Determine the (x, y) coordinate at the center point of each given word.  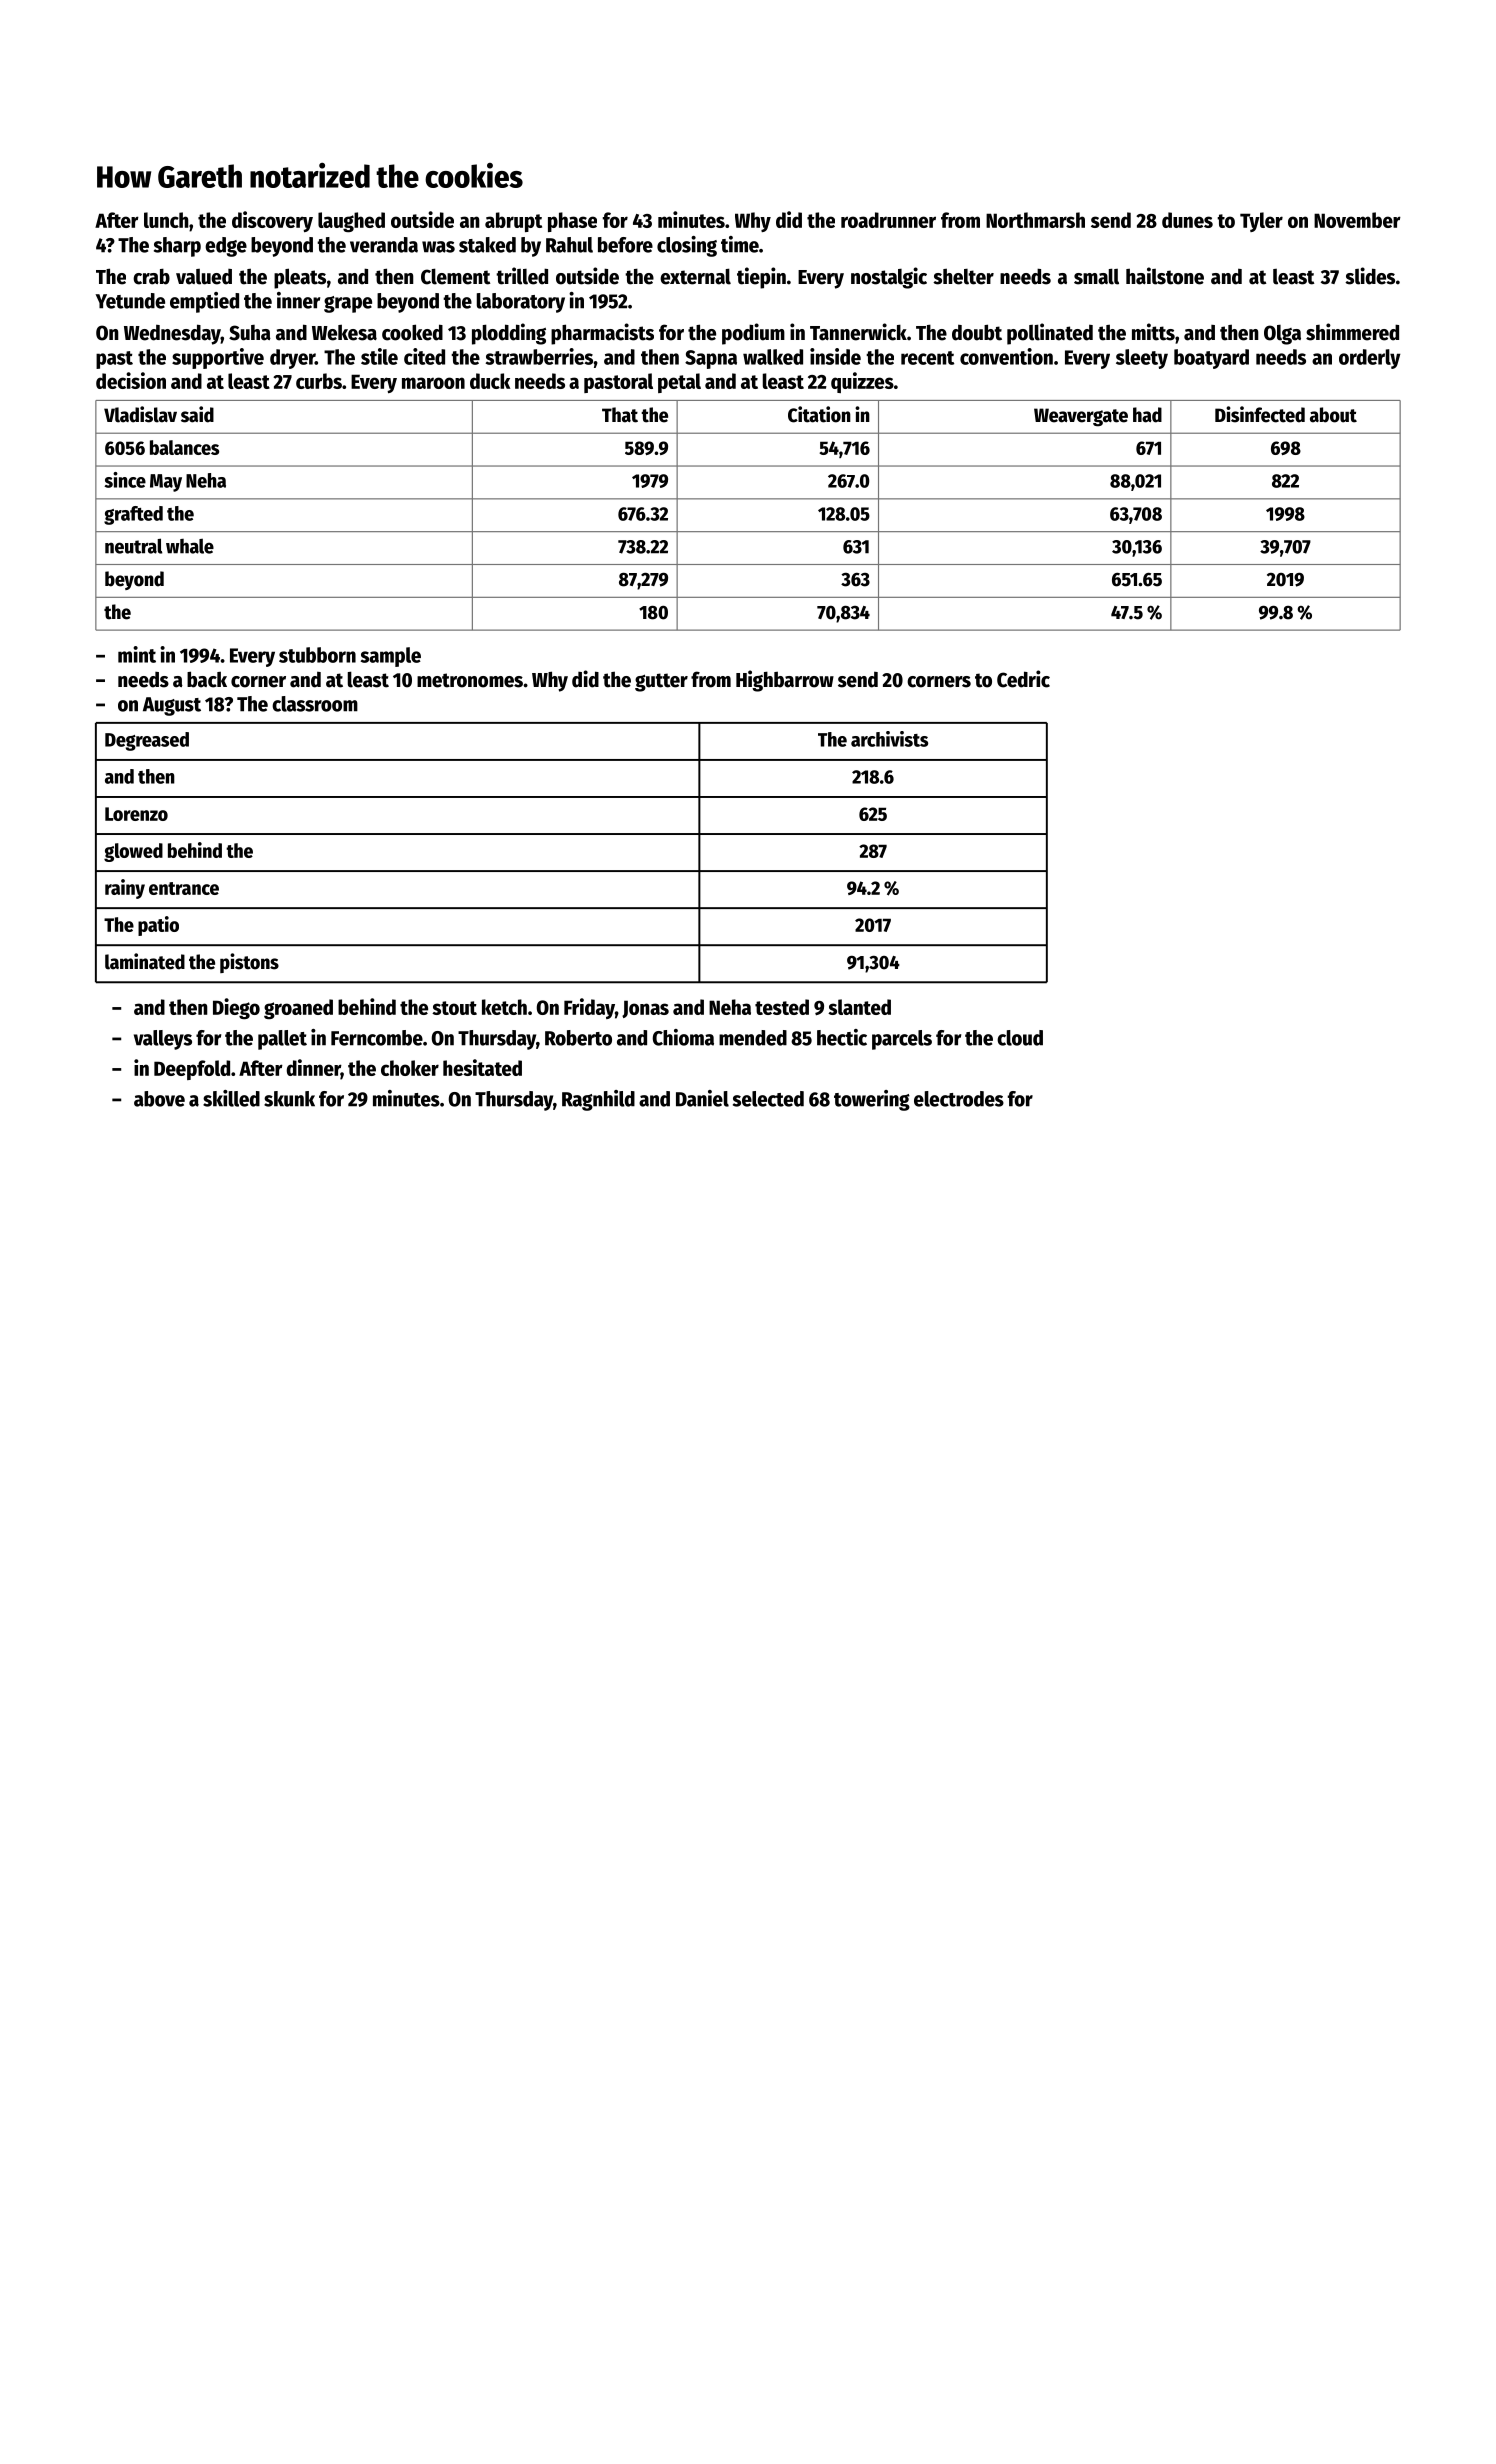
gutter (661, 682)
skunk (289, 1099)
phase (572, 222)
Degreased (147, 741)
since (125, 480)
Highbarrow (785, 681)
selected (768, 1099)
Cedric (1023, 679)
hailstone (1165, 276)
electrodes (959, 1099)
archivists (889, 739)
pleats (300, 278)
